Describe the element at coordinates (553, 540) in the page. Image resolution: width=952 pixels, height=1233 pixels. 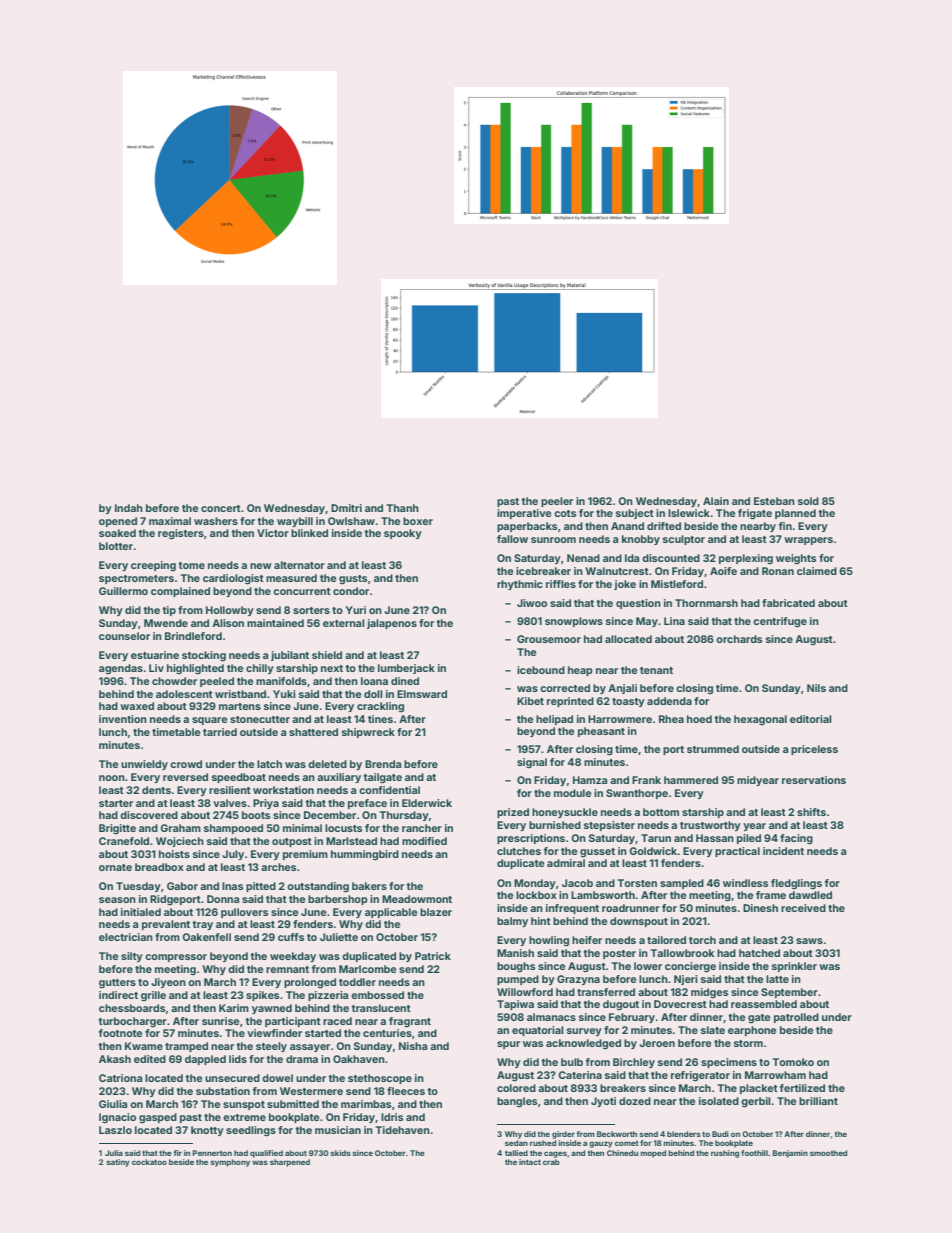
I see `sunroom` at that location.
